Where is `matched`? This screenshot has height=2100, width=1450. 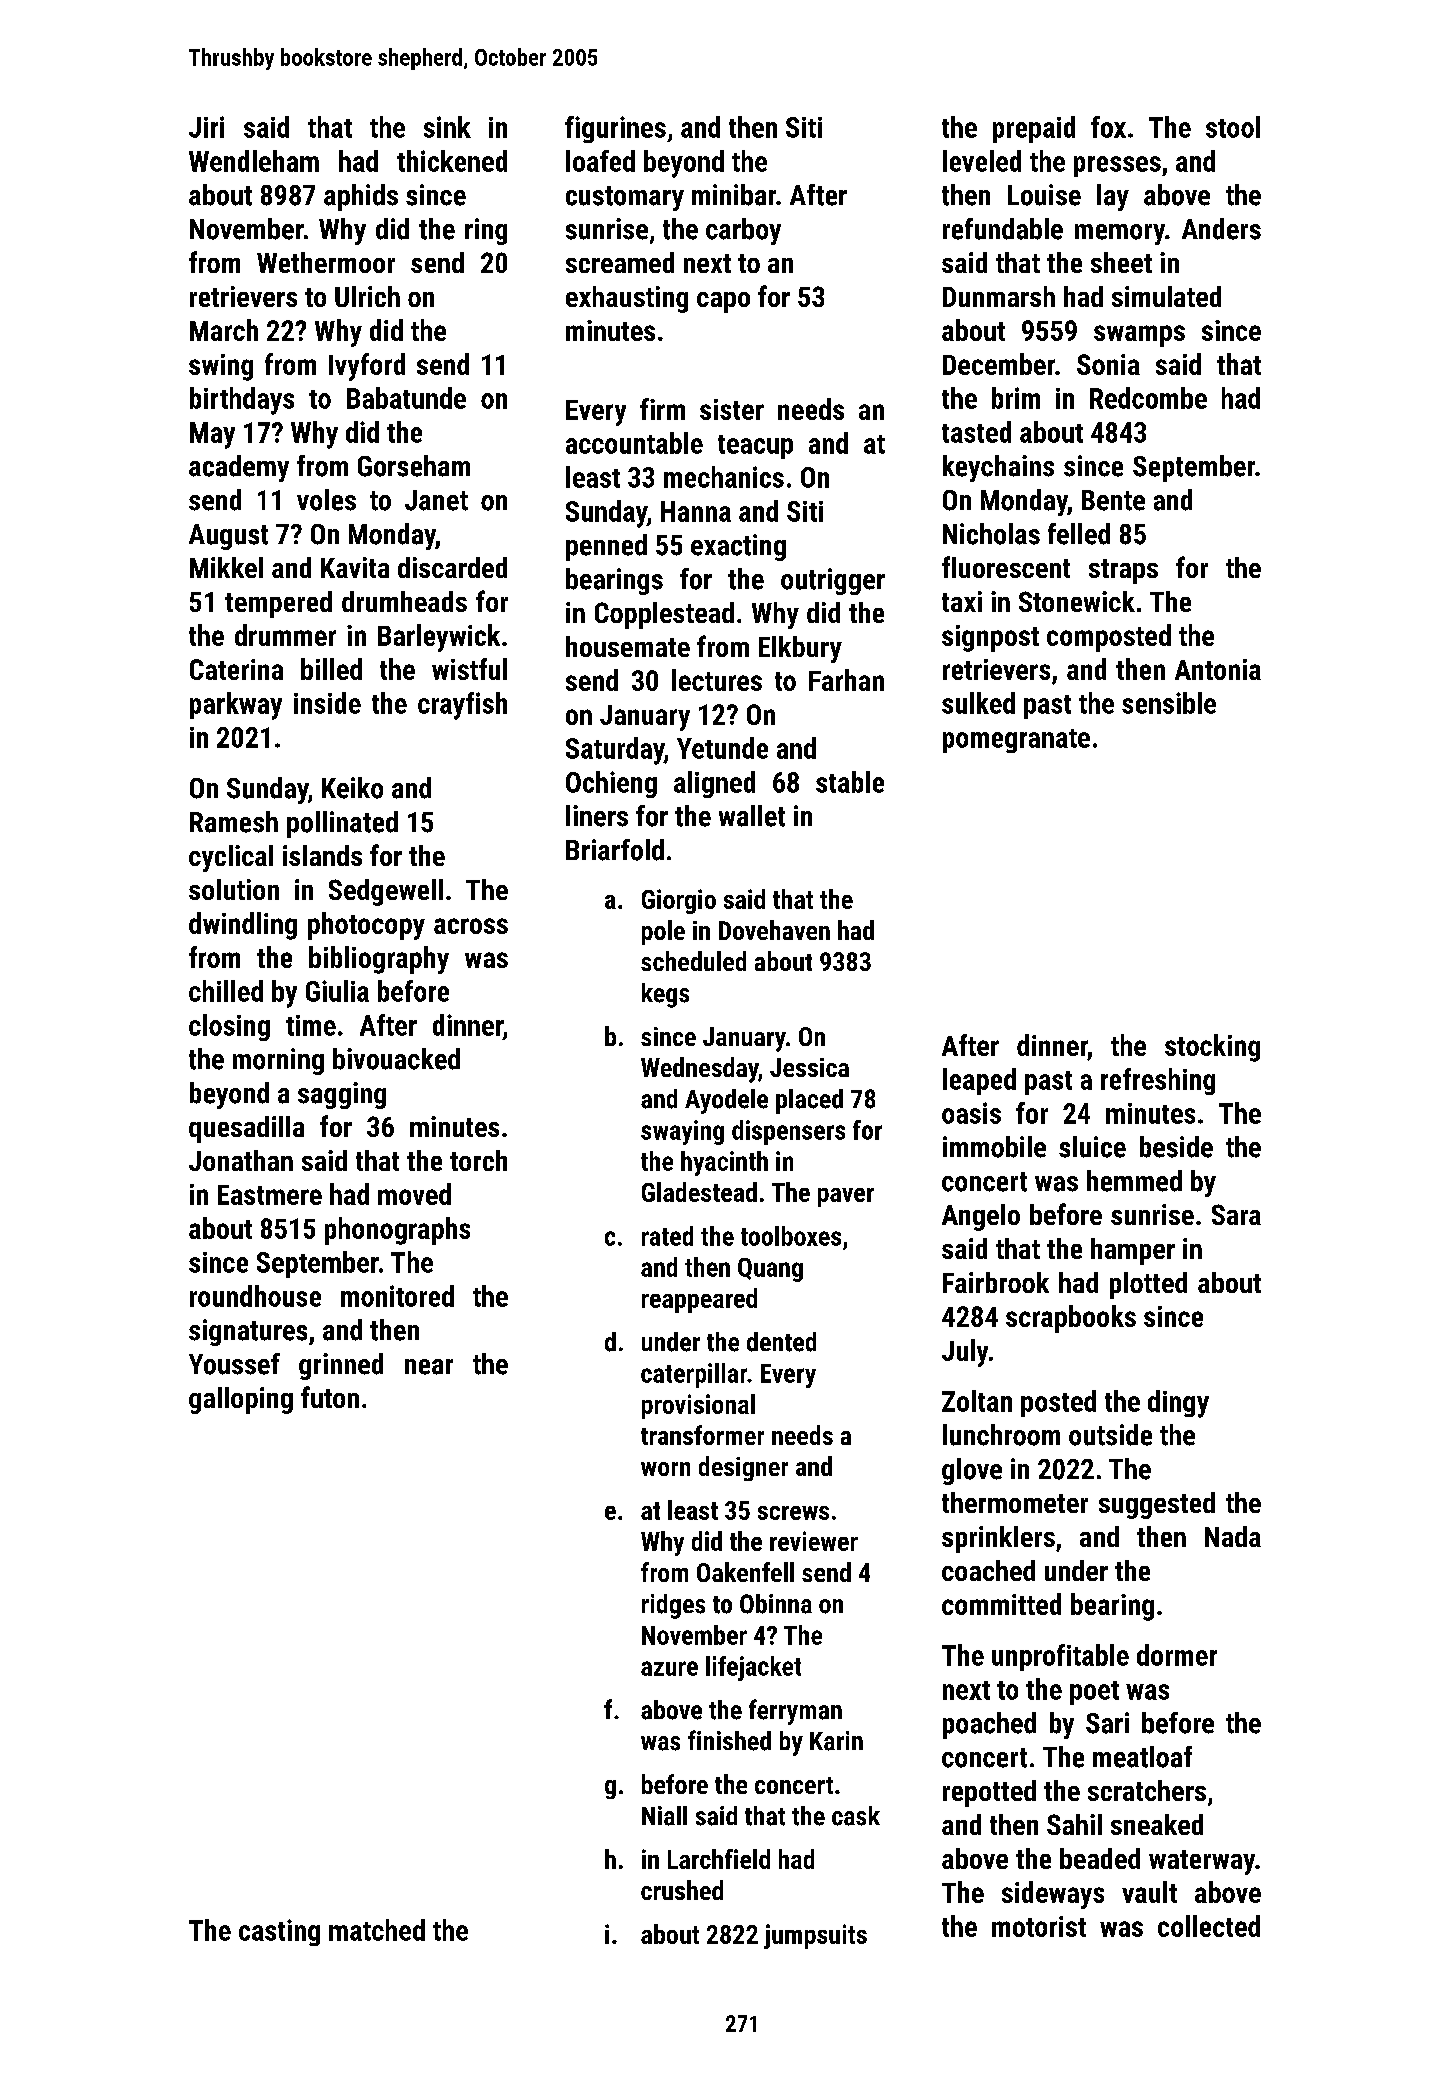
matched is located at coordinates (377, 1930).
